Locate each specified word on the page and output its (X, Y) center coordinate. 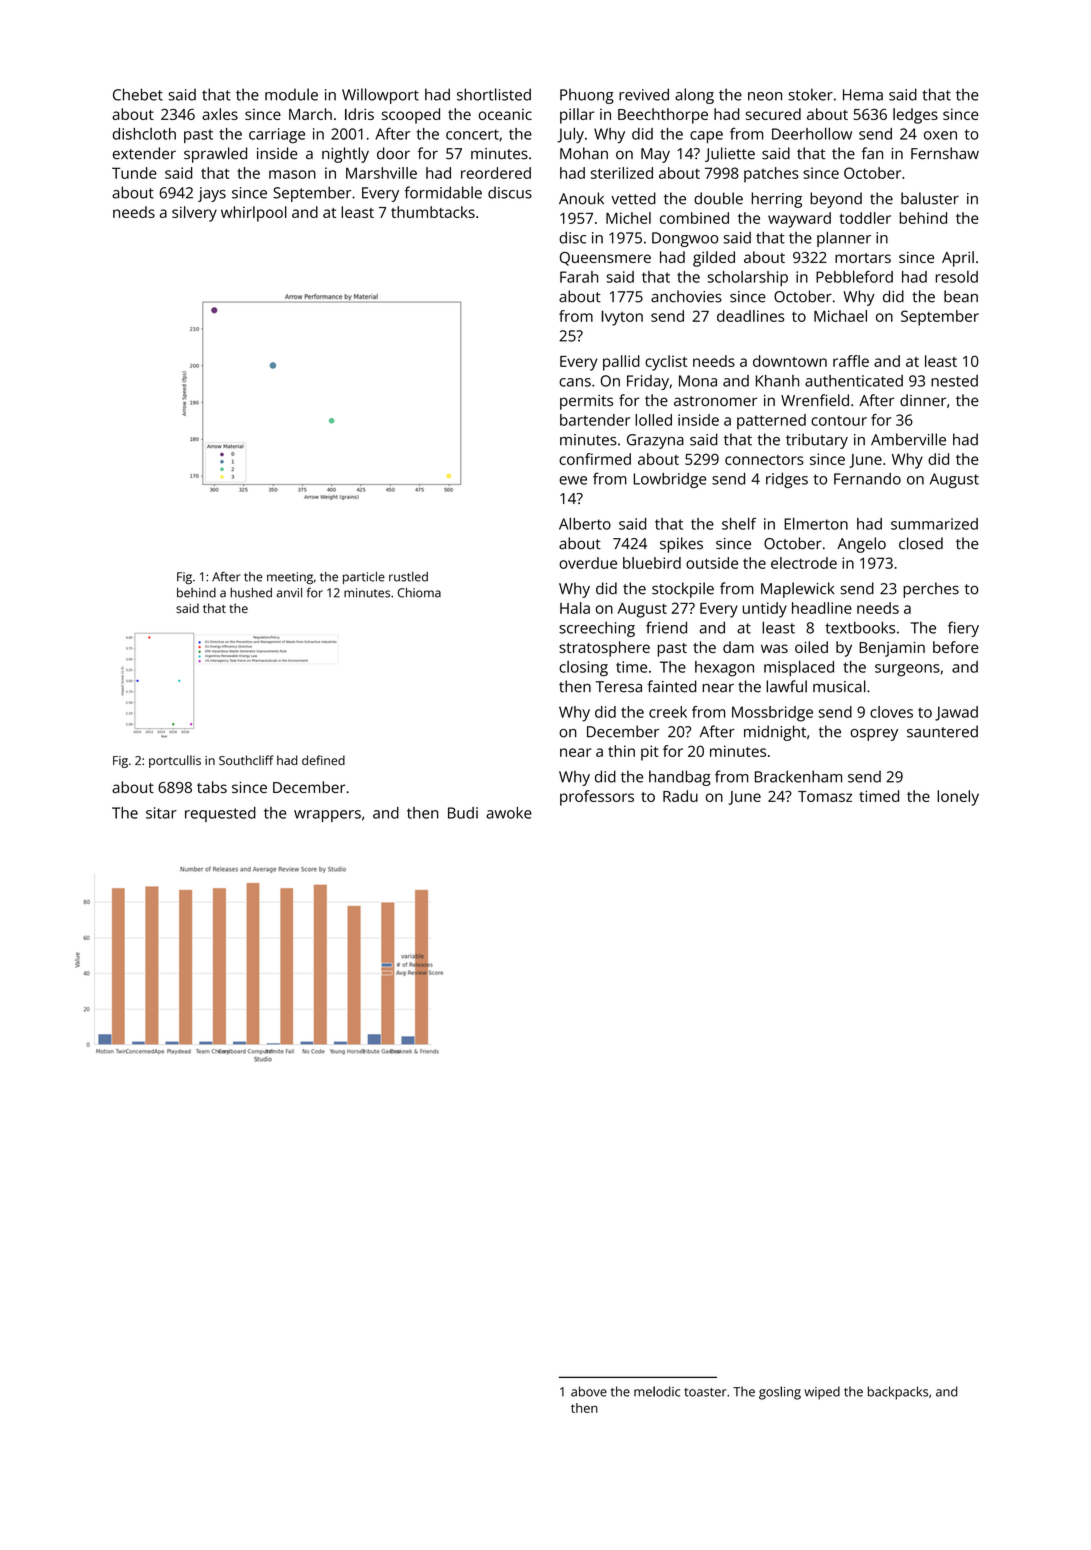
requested (220, 814)
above (589, 1391)
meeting (290, 578)
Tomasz (825, 796)
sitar (161, 813)
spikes (681, 545)
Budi (463, 813)
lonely (958, 798)
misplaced (799, 668)
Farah (579, 277)
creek (668, 712)
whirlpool (254, 214)
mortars (863, 258)
